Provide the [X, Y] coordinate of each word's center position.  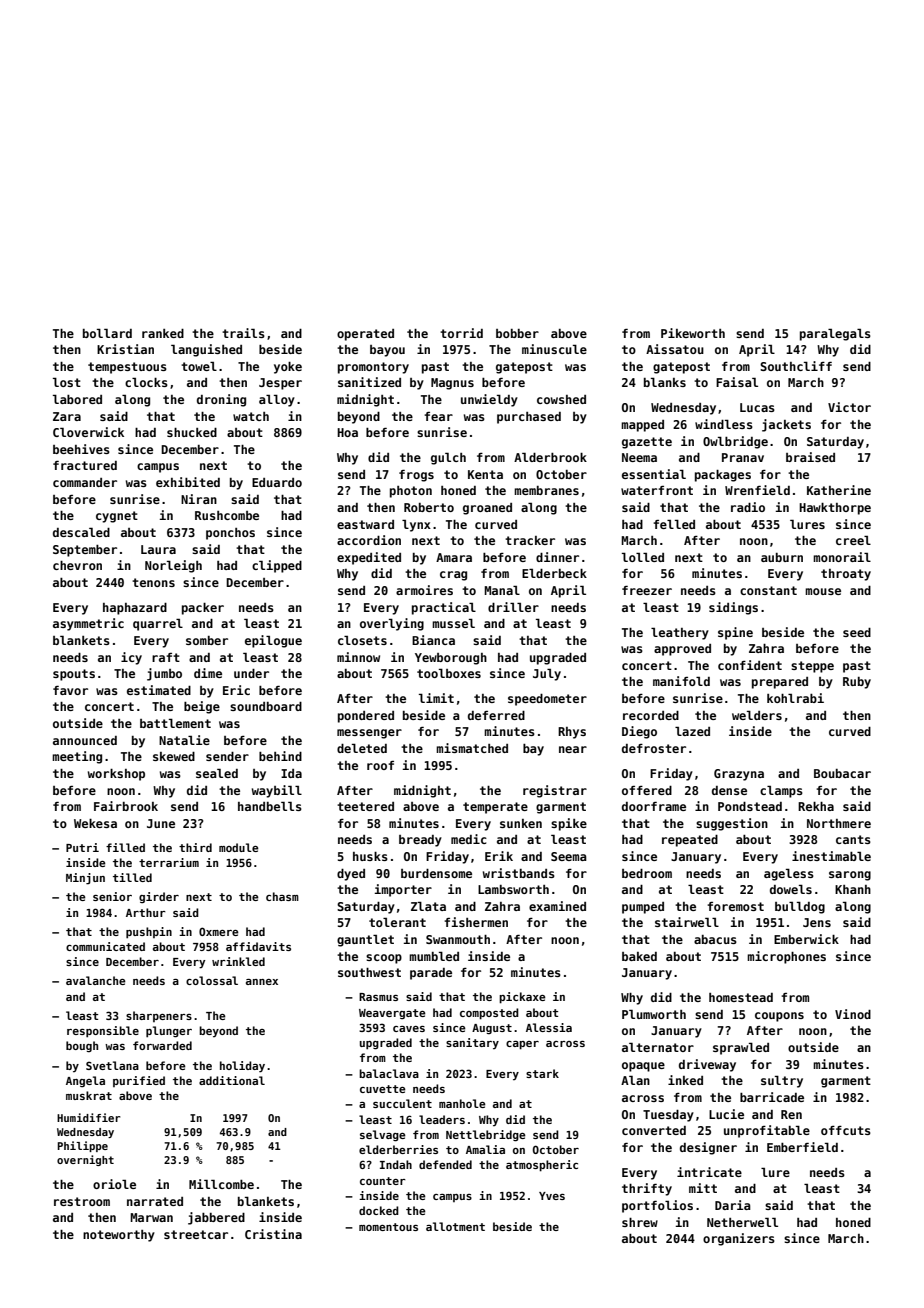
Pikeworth [693, 333]
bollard [107, 333]
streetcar [196, 1234]
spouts [74, 675]
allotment [455, 1226]
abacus [715, 939]
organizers [739, 1239]
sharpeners [159, 1016]
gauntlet [365, 940]
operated [365, 335]
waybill [277, 791]
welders [757, 715]
